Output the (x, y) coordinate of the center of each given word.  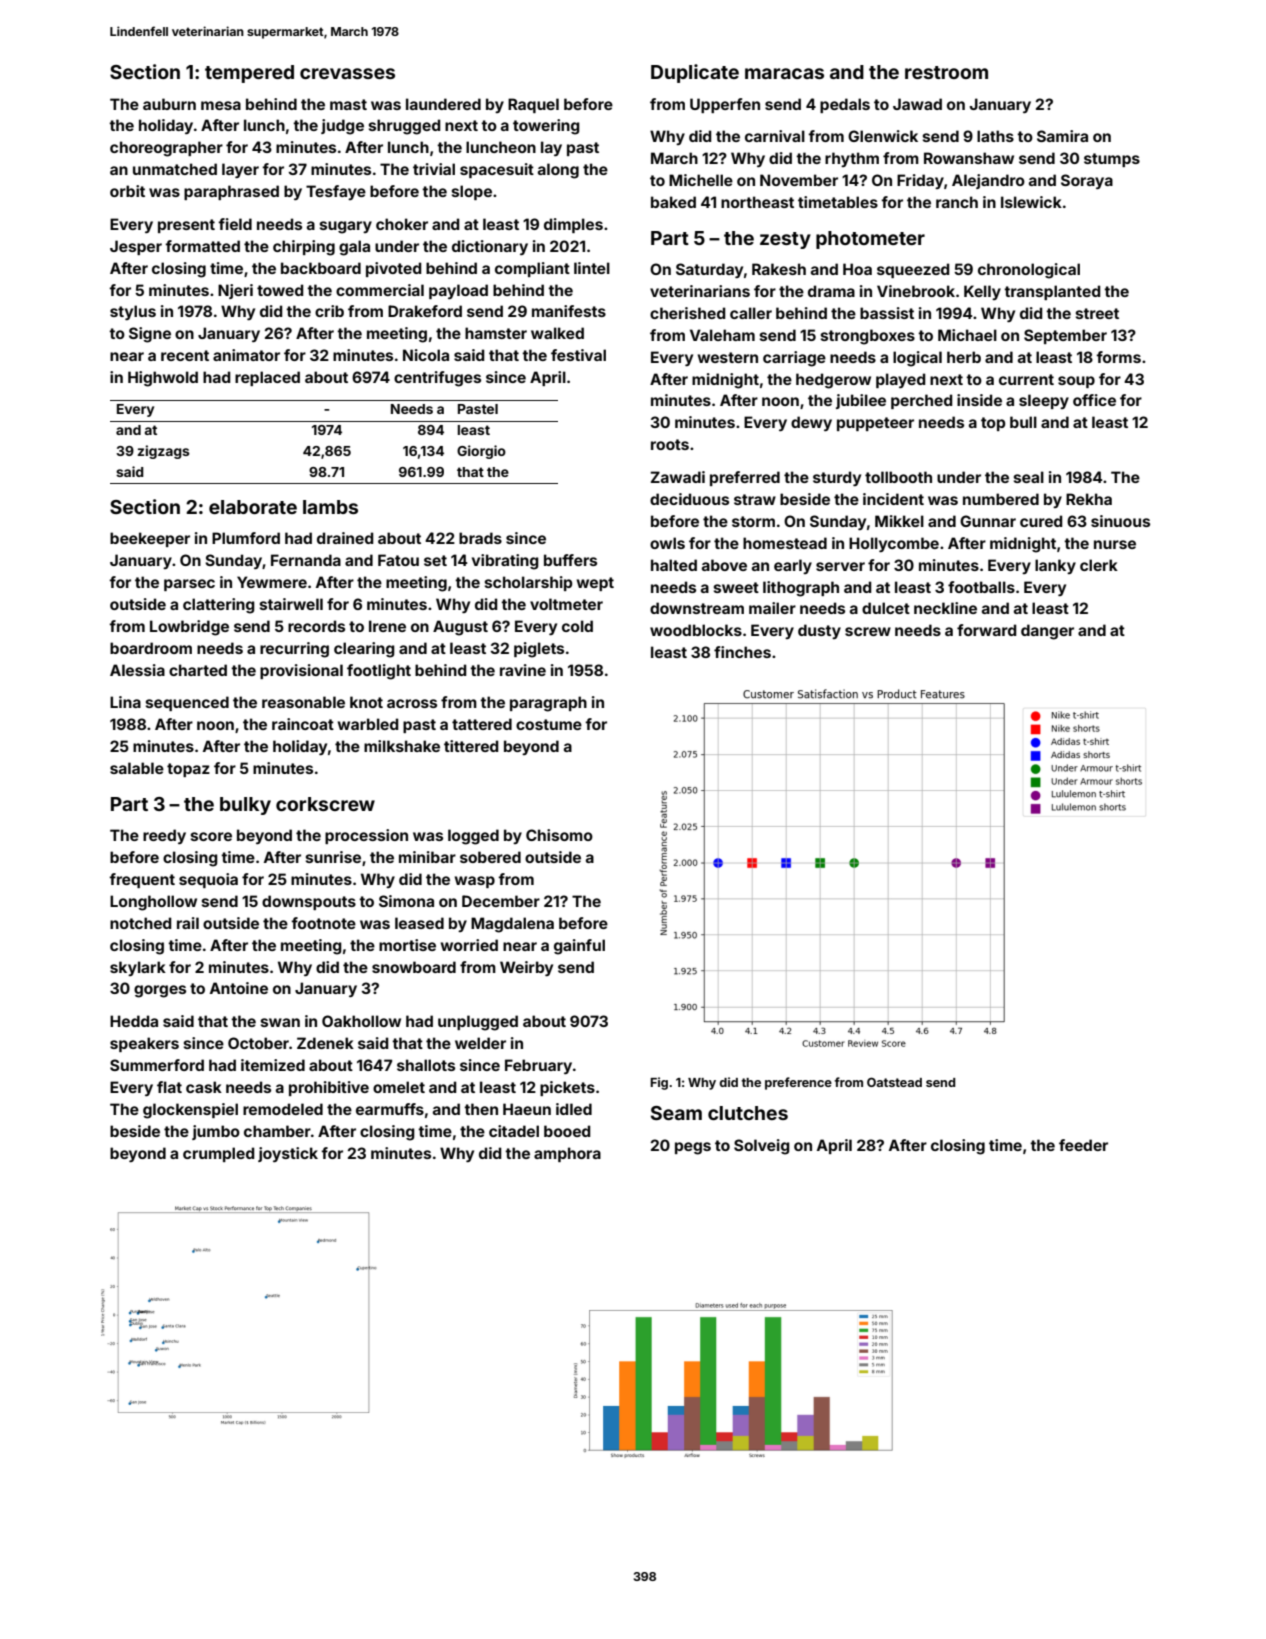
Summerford (157, 1065)
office (1094, 400)
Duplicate (695, 73)
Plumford (246, 538)
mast (348, 104)
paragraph (548, 704)
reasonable (303, 702)
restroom (946, 72)
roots (670, 444)
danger (1047, 632)
